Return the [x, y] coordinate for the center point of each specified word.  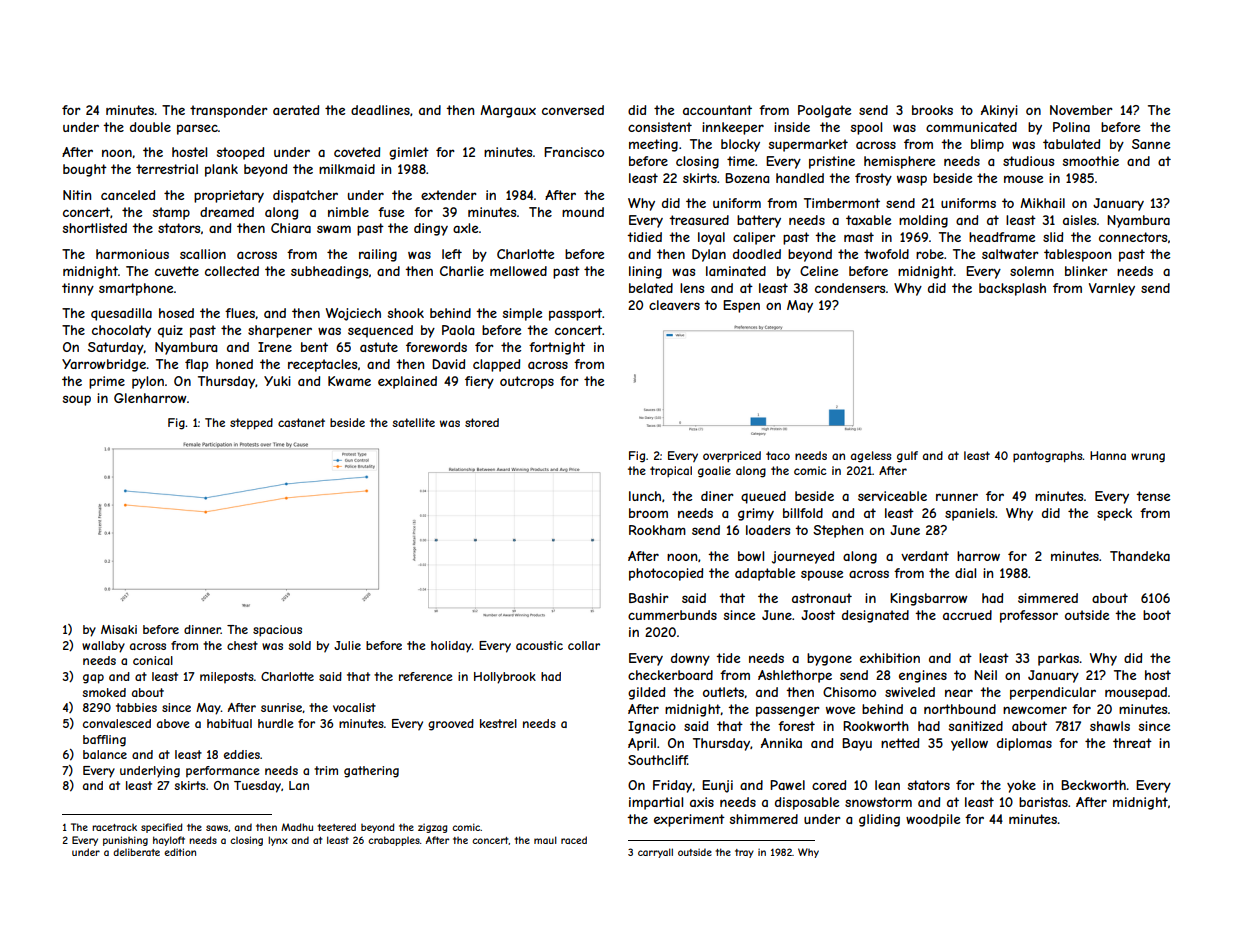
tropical [671, 471]
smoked [104, 692]
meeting [653, 145]
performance [223, 772]
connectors [1133, 237]
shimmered [764, 819]
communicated [971, 127]
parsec [197, 129]
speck [1114, 514]
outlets [723, 692]
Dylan [709, 255]
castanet [301, 422]
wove [840, 710]
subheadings [329, 272]
